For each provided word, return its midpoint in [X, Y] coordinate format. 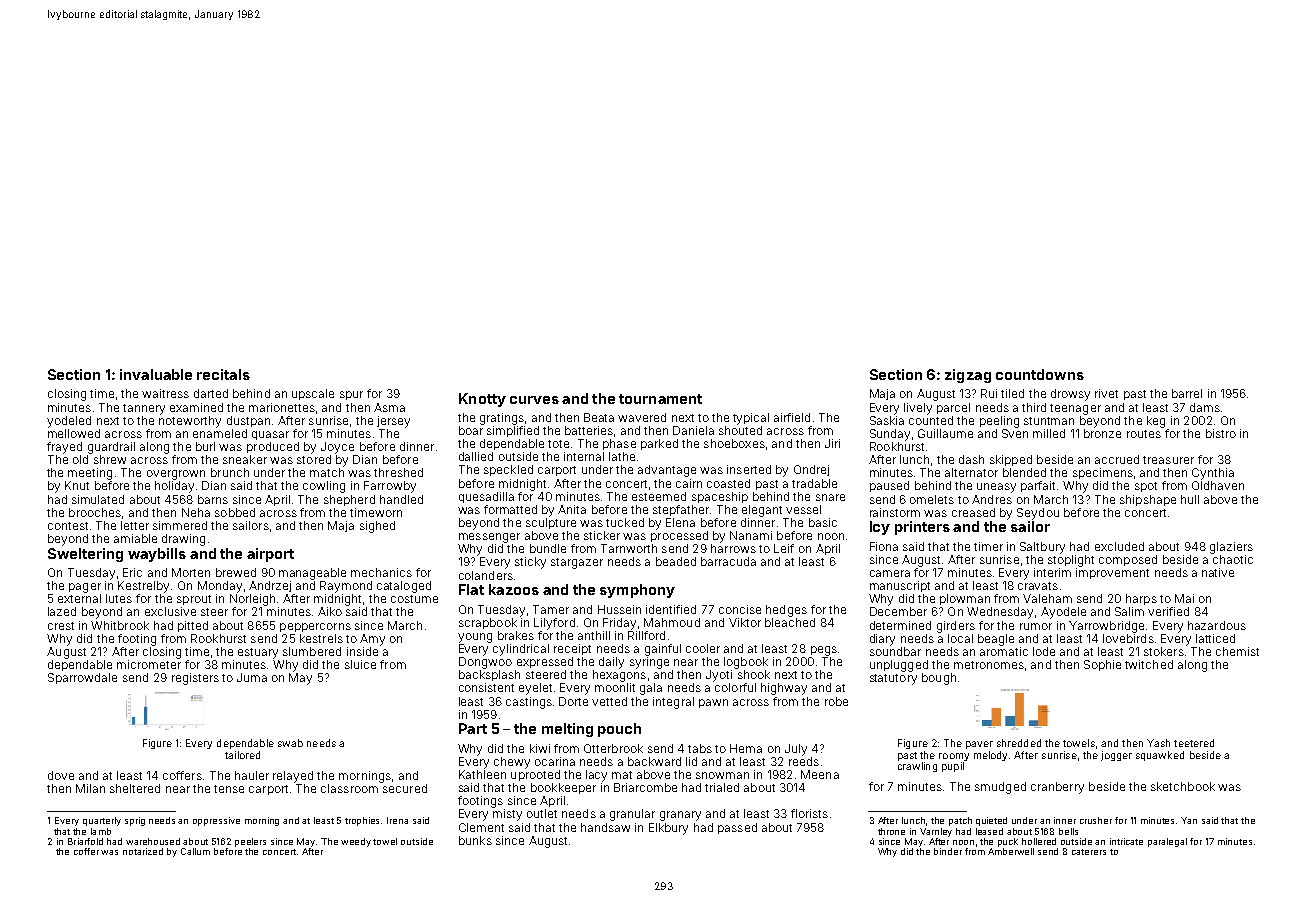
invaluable [156, 374]
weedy [356, 842]
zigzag [968, 376]
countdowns [1040, 374]
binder [948, 851]
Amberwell [1011, 851]
